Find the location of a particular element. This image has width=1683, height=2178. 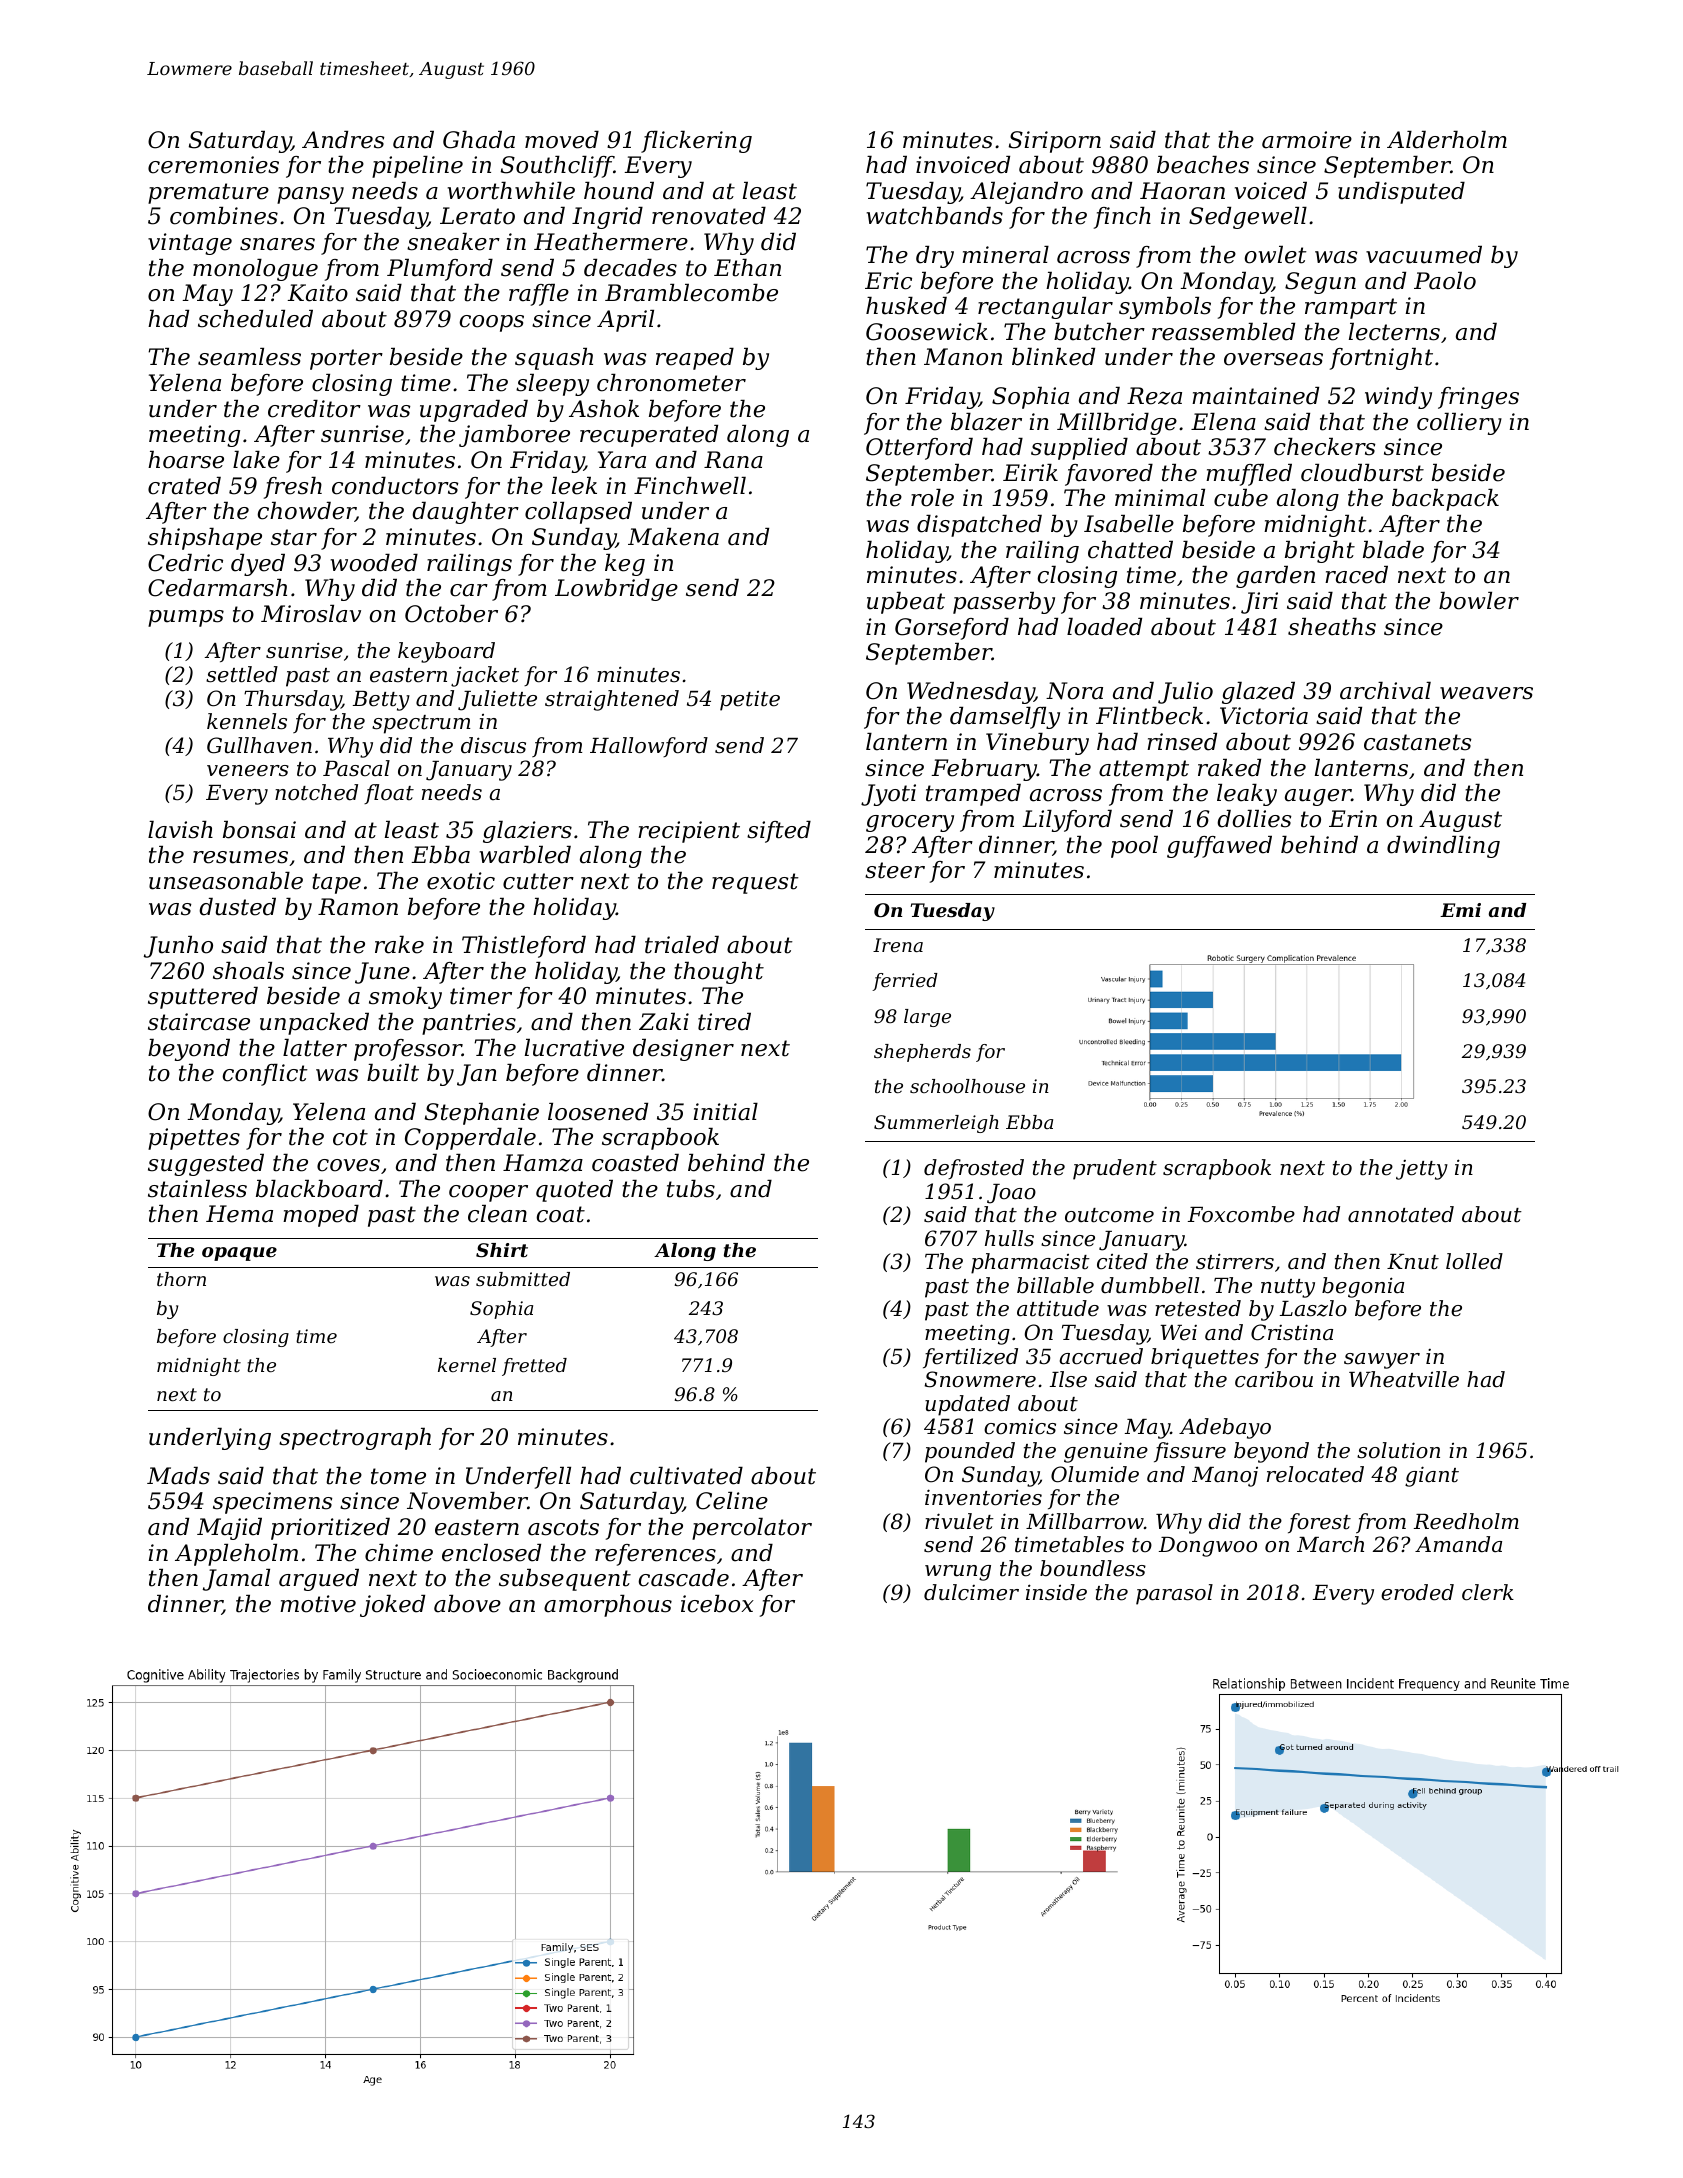

Otterford is located at coordinates (919, 449).
